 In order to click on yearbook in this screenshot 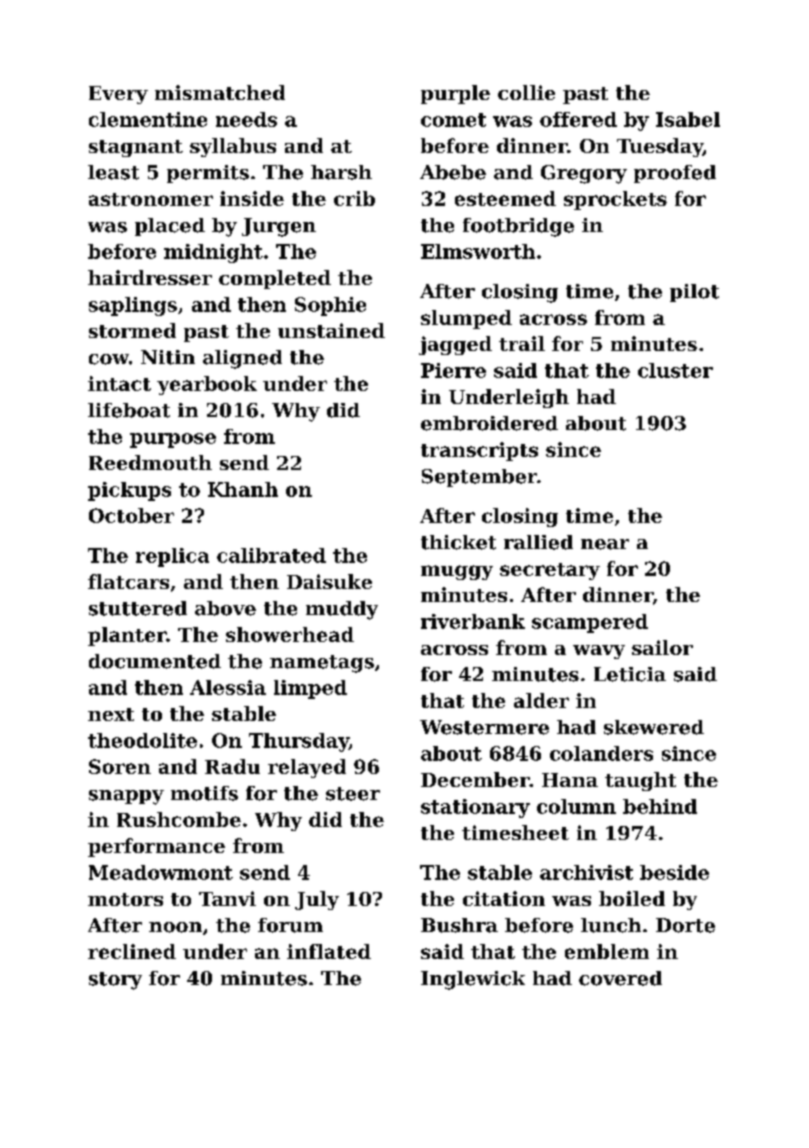, I will do `click(207, 385)`.
